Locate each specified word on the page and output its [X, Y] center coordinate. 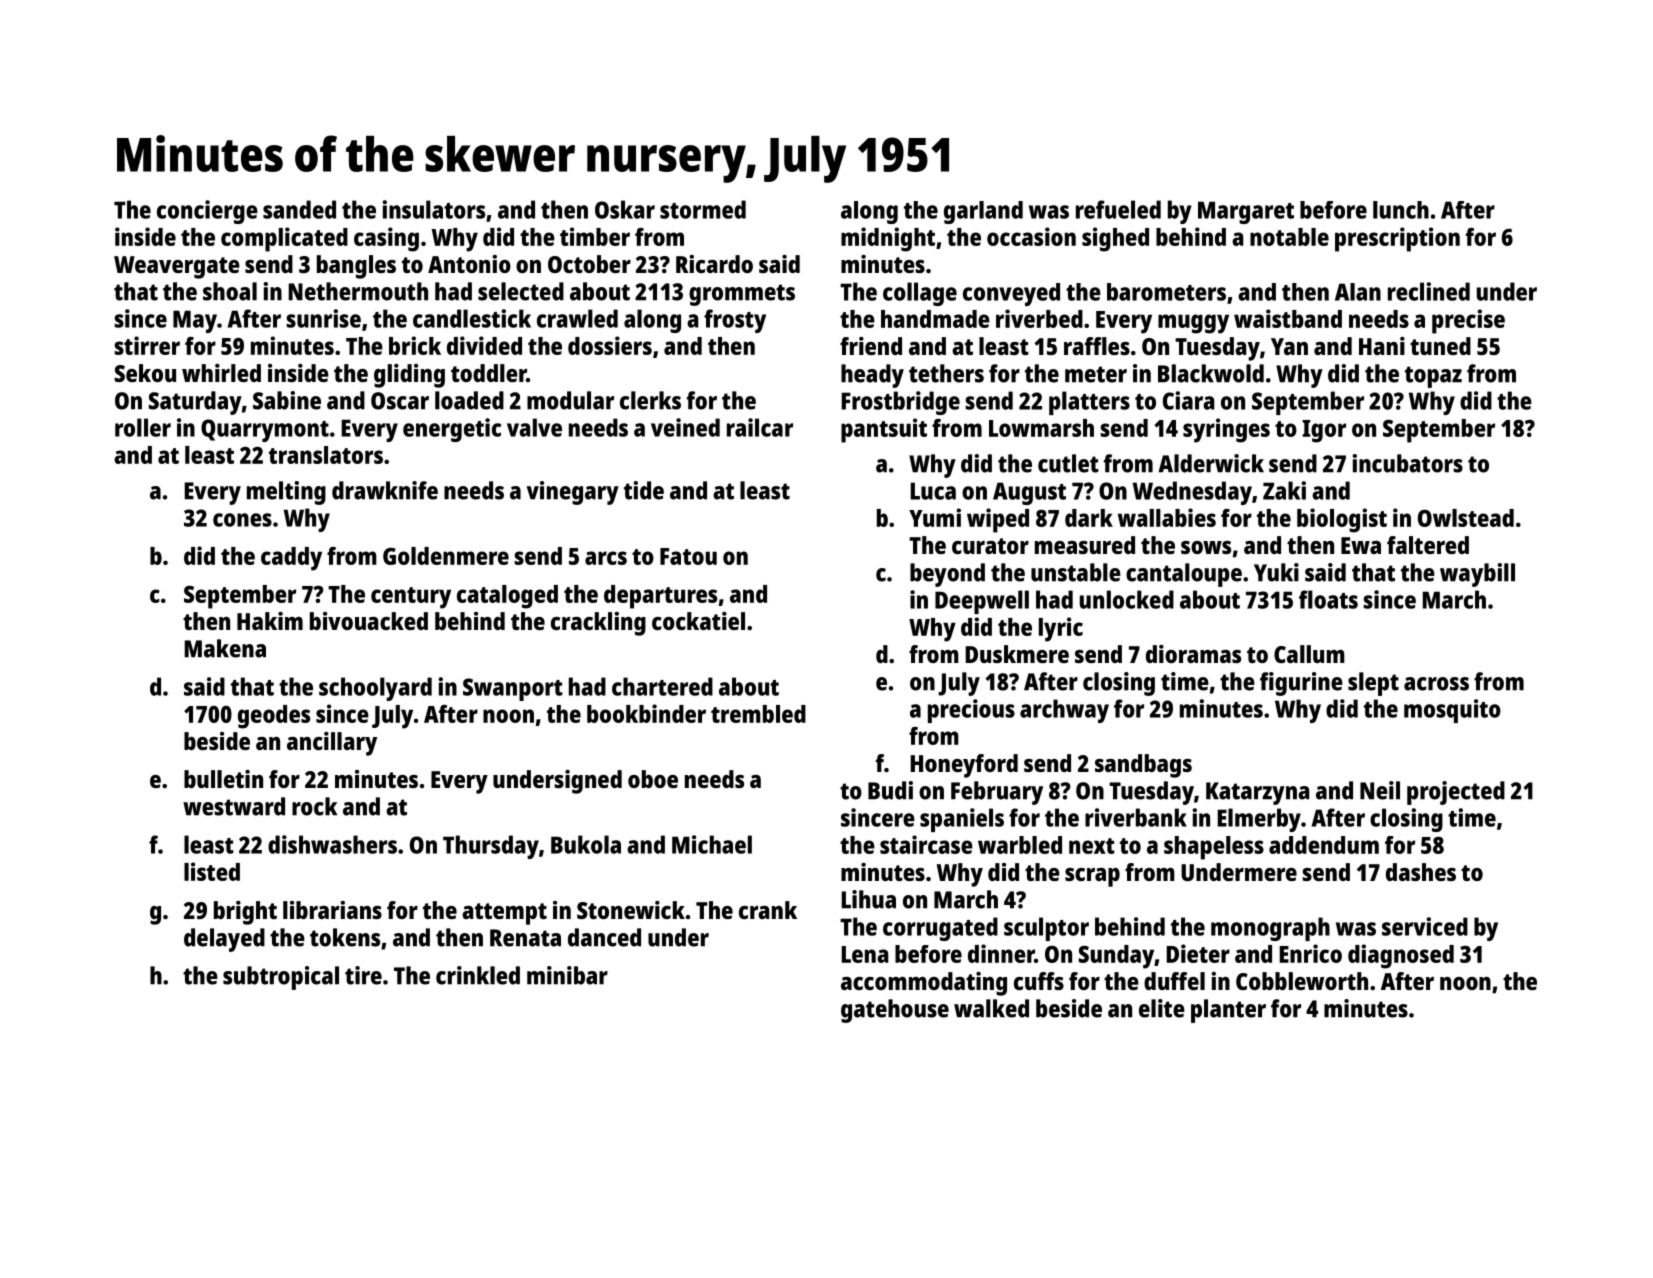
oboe [653, 779]
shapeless [1214, 848]
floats [1328, 599]
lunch [1401, 210]
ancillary [332, 744]
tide [644, 490]
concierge [207, 212]
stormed [703, 209]
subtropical [281, 978]
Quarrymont [265, 430]
